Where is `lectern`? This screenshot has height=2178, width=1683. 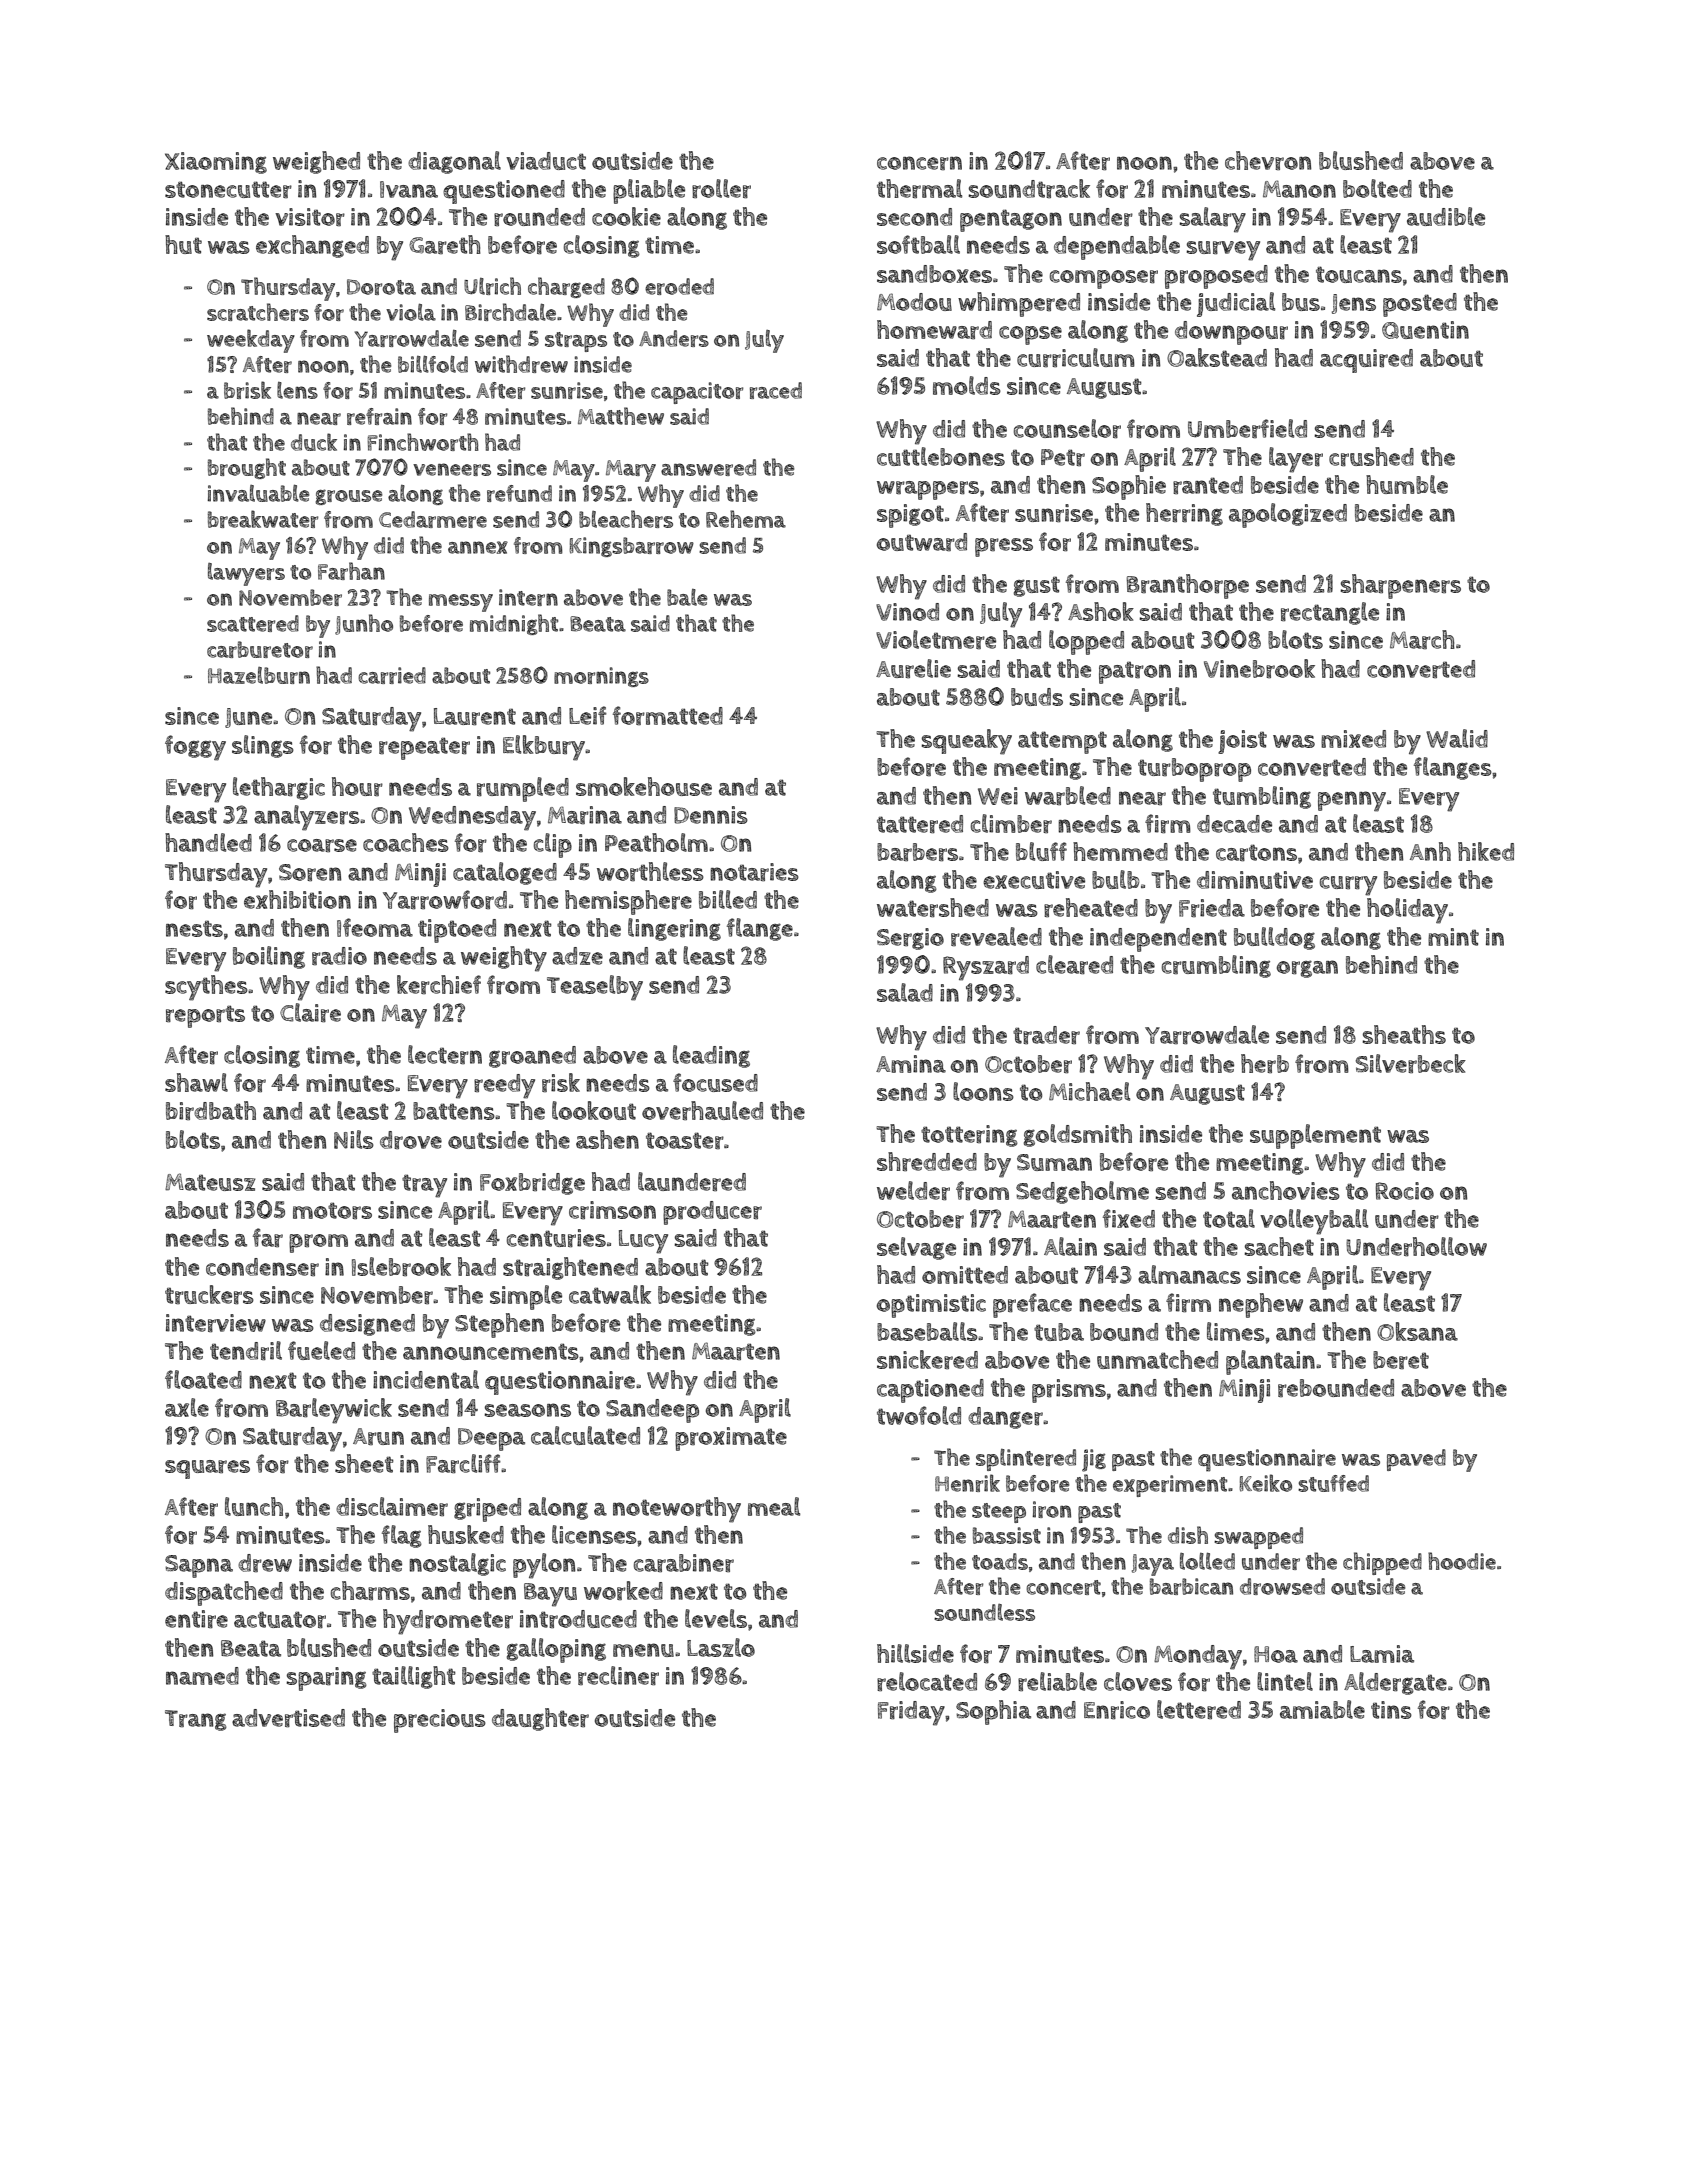
lectern is located at coordinates (445, 1054).
